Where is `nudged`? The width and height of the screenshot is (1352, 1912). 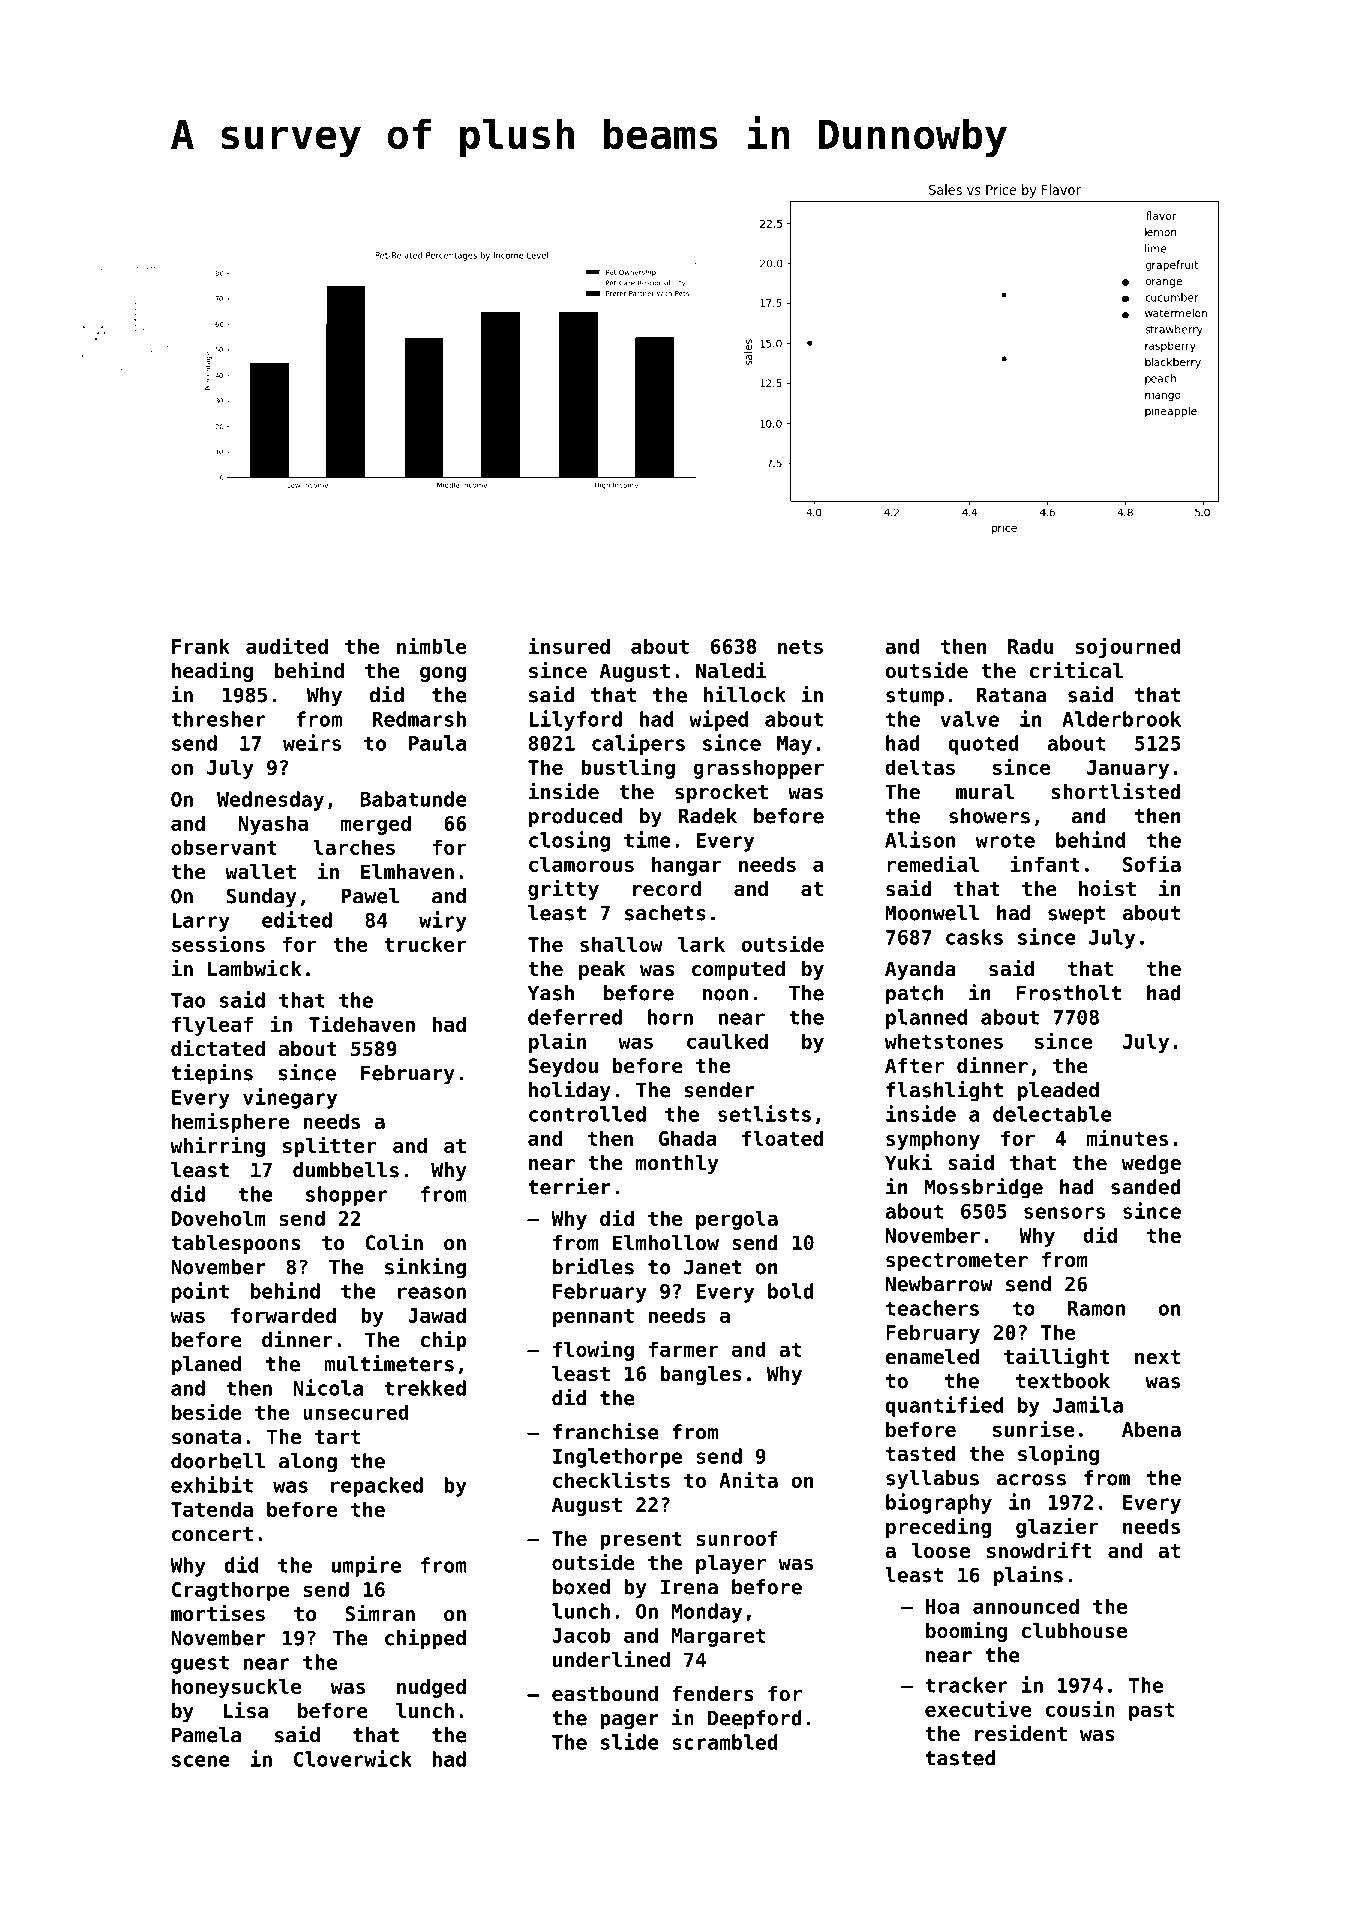
nudged is located at coordinates (431, 1688).
